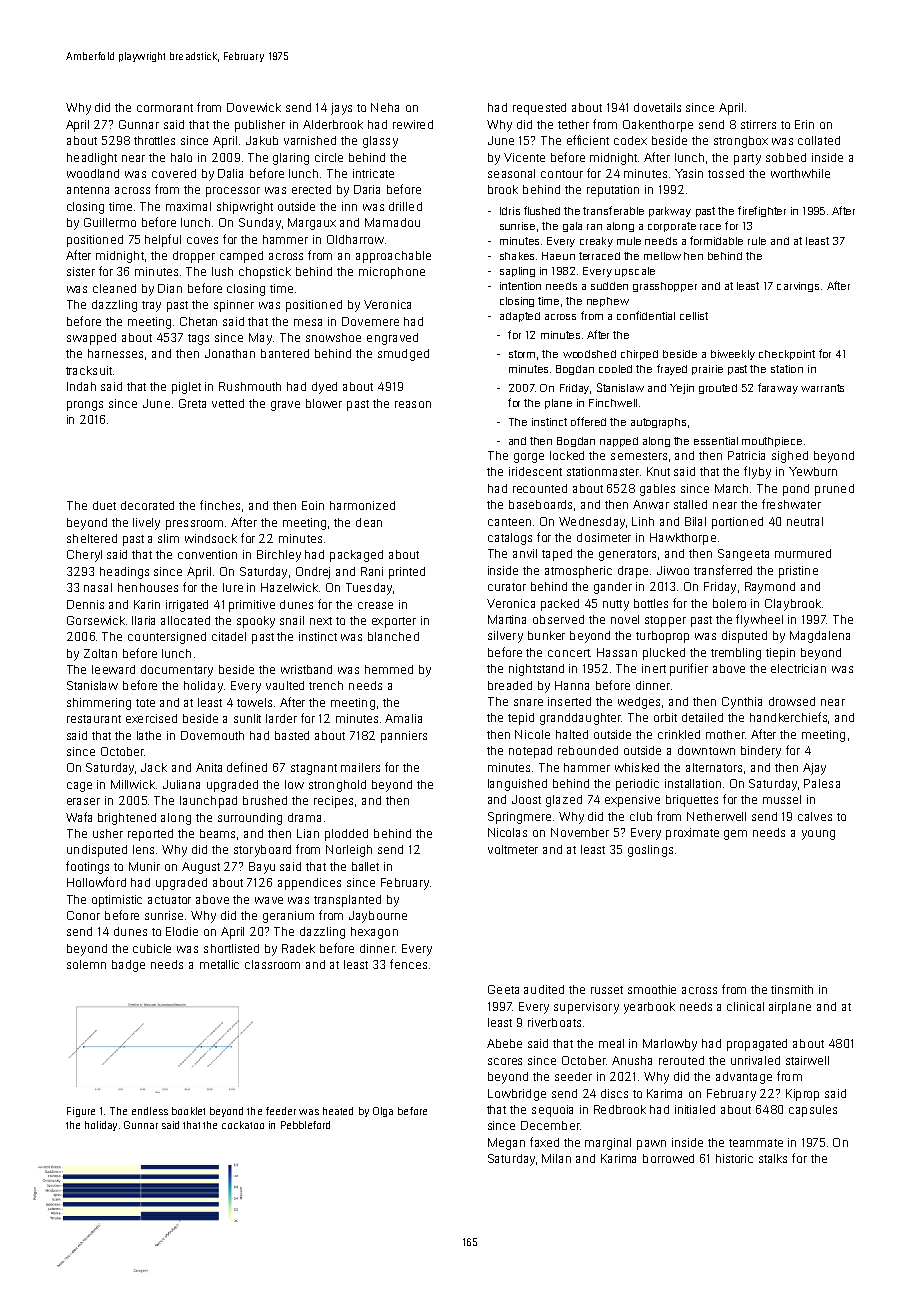 The image size is (924, 1314). I want to click on solemn, so click(86, 964).
